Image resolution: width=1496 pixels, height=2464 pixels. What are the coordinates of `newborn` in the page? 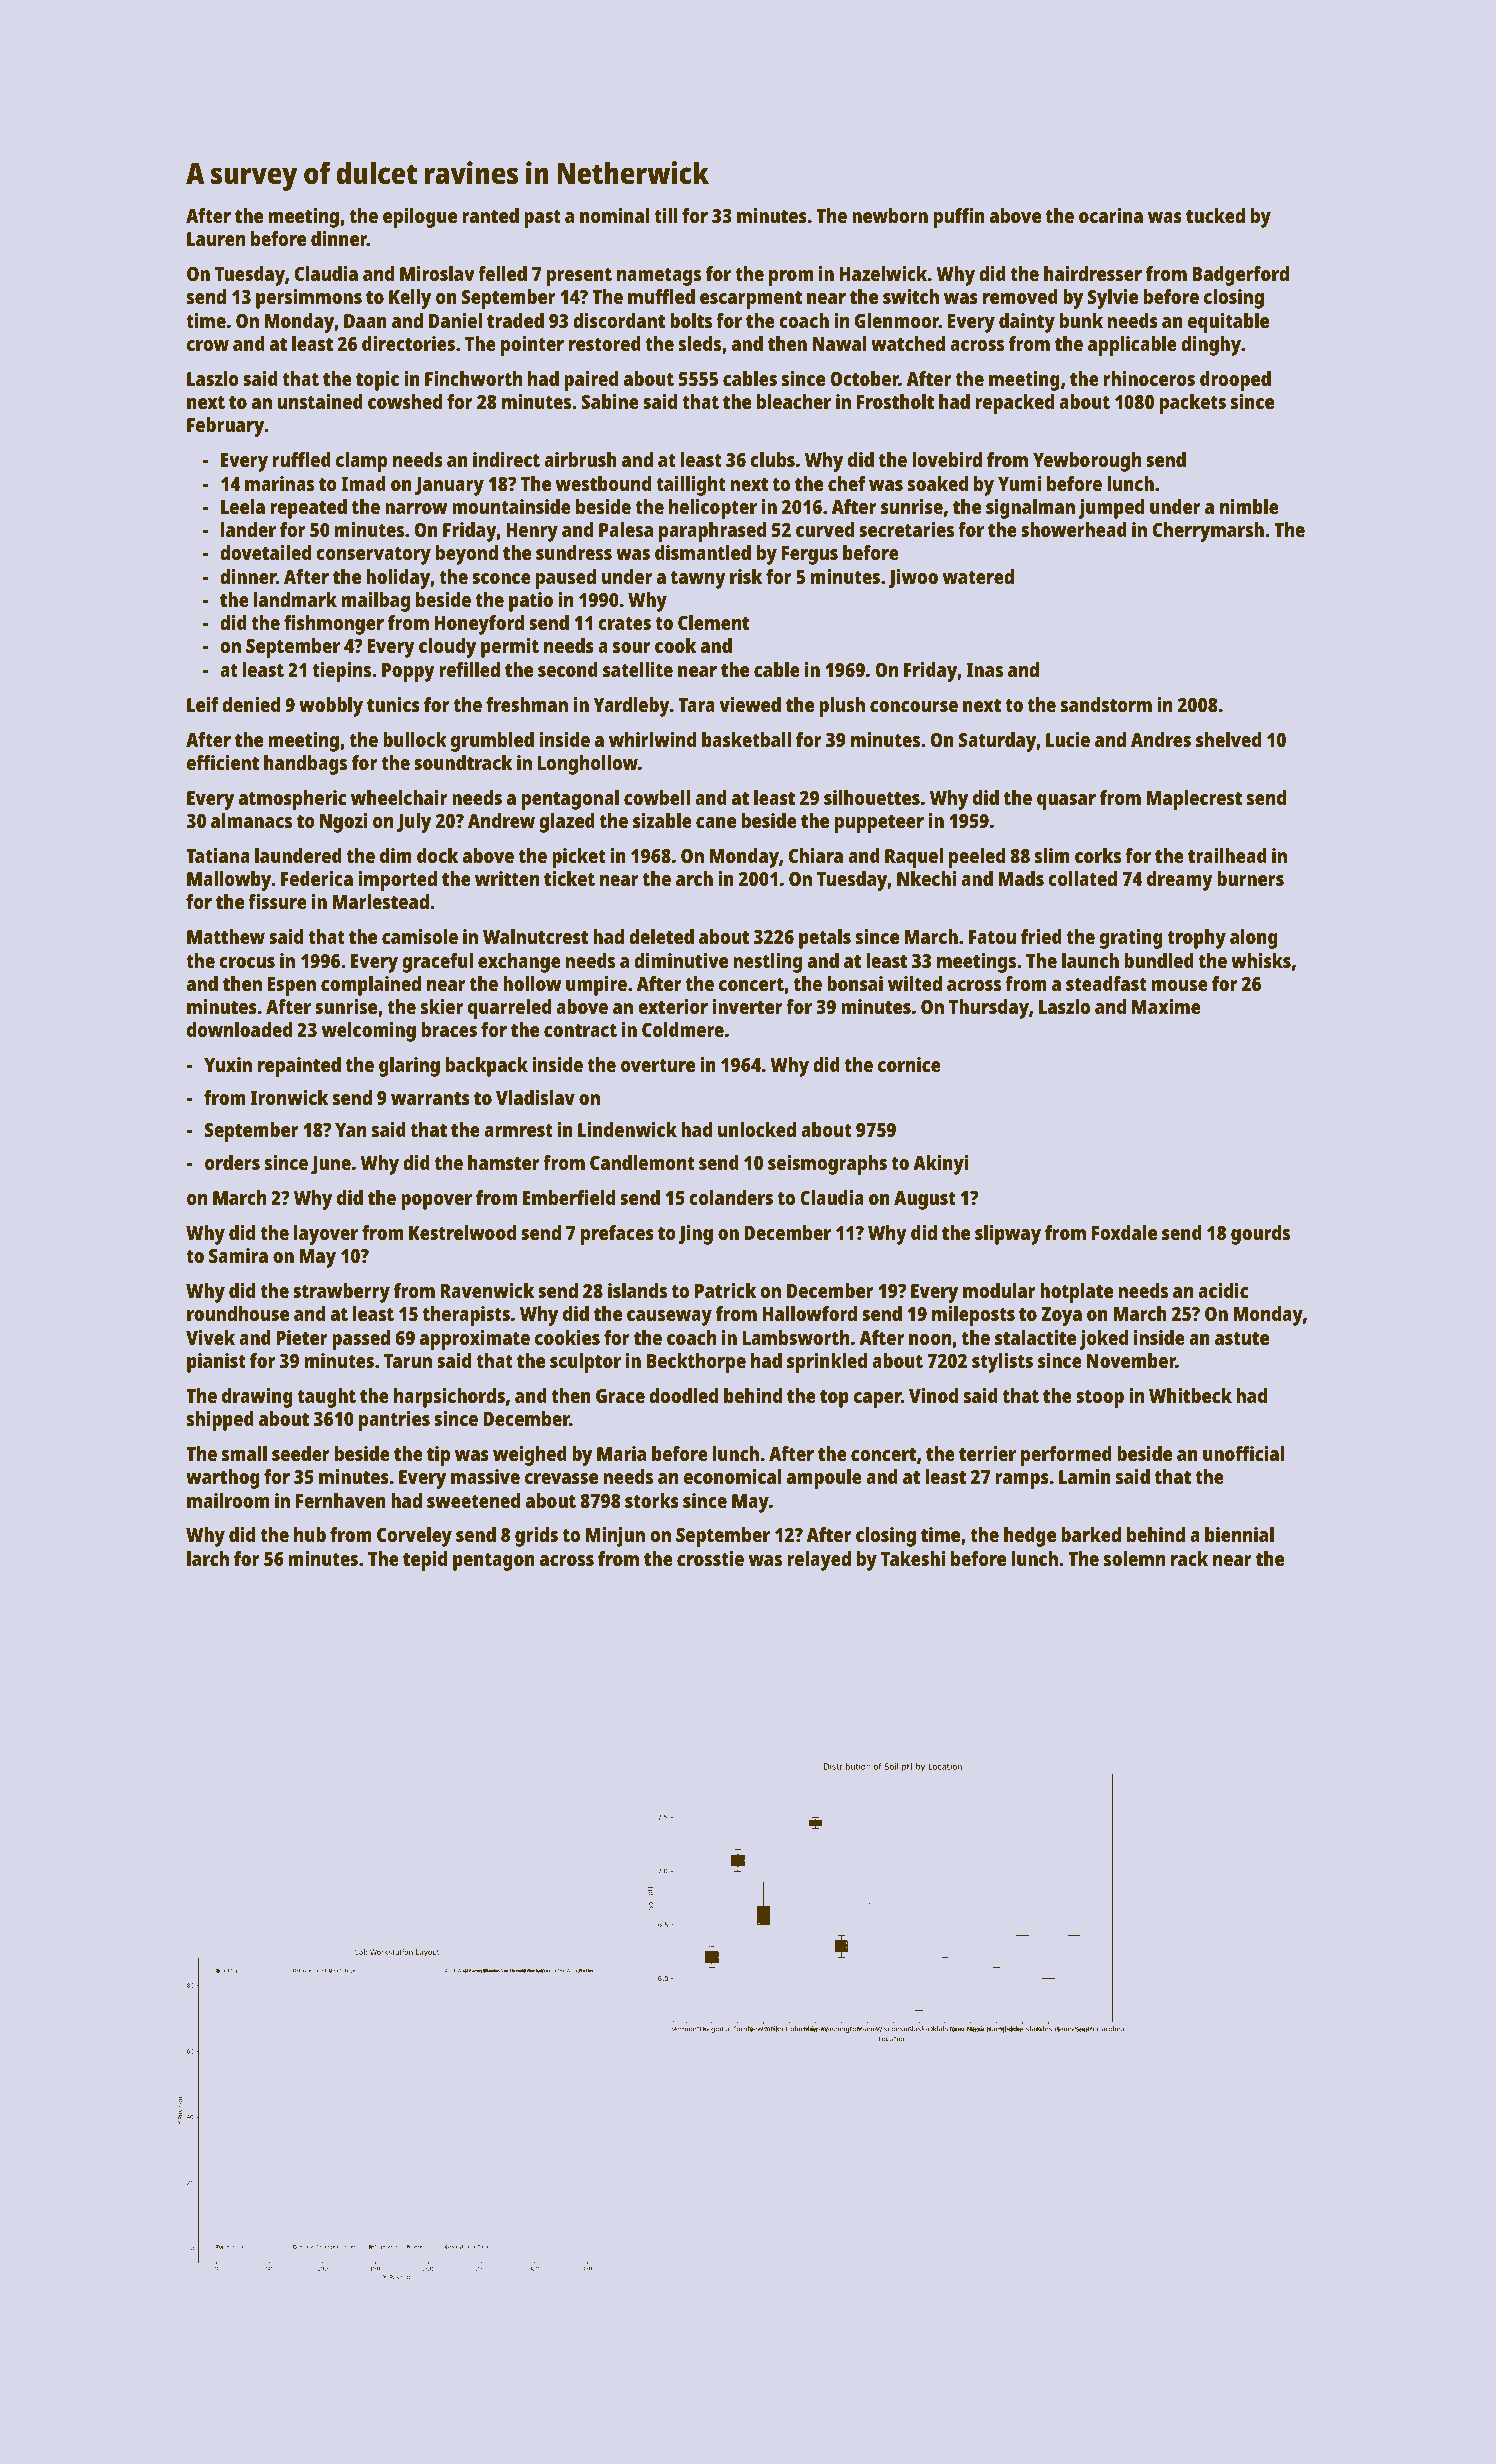 It's located at (890, 215).
